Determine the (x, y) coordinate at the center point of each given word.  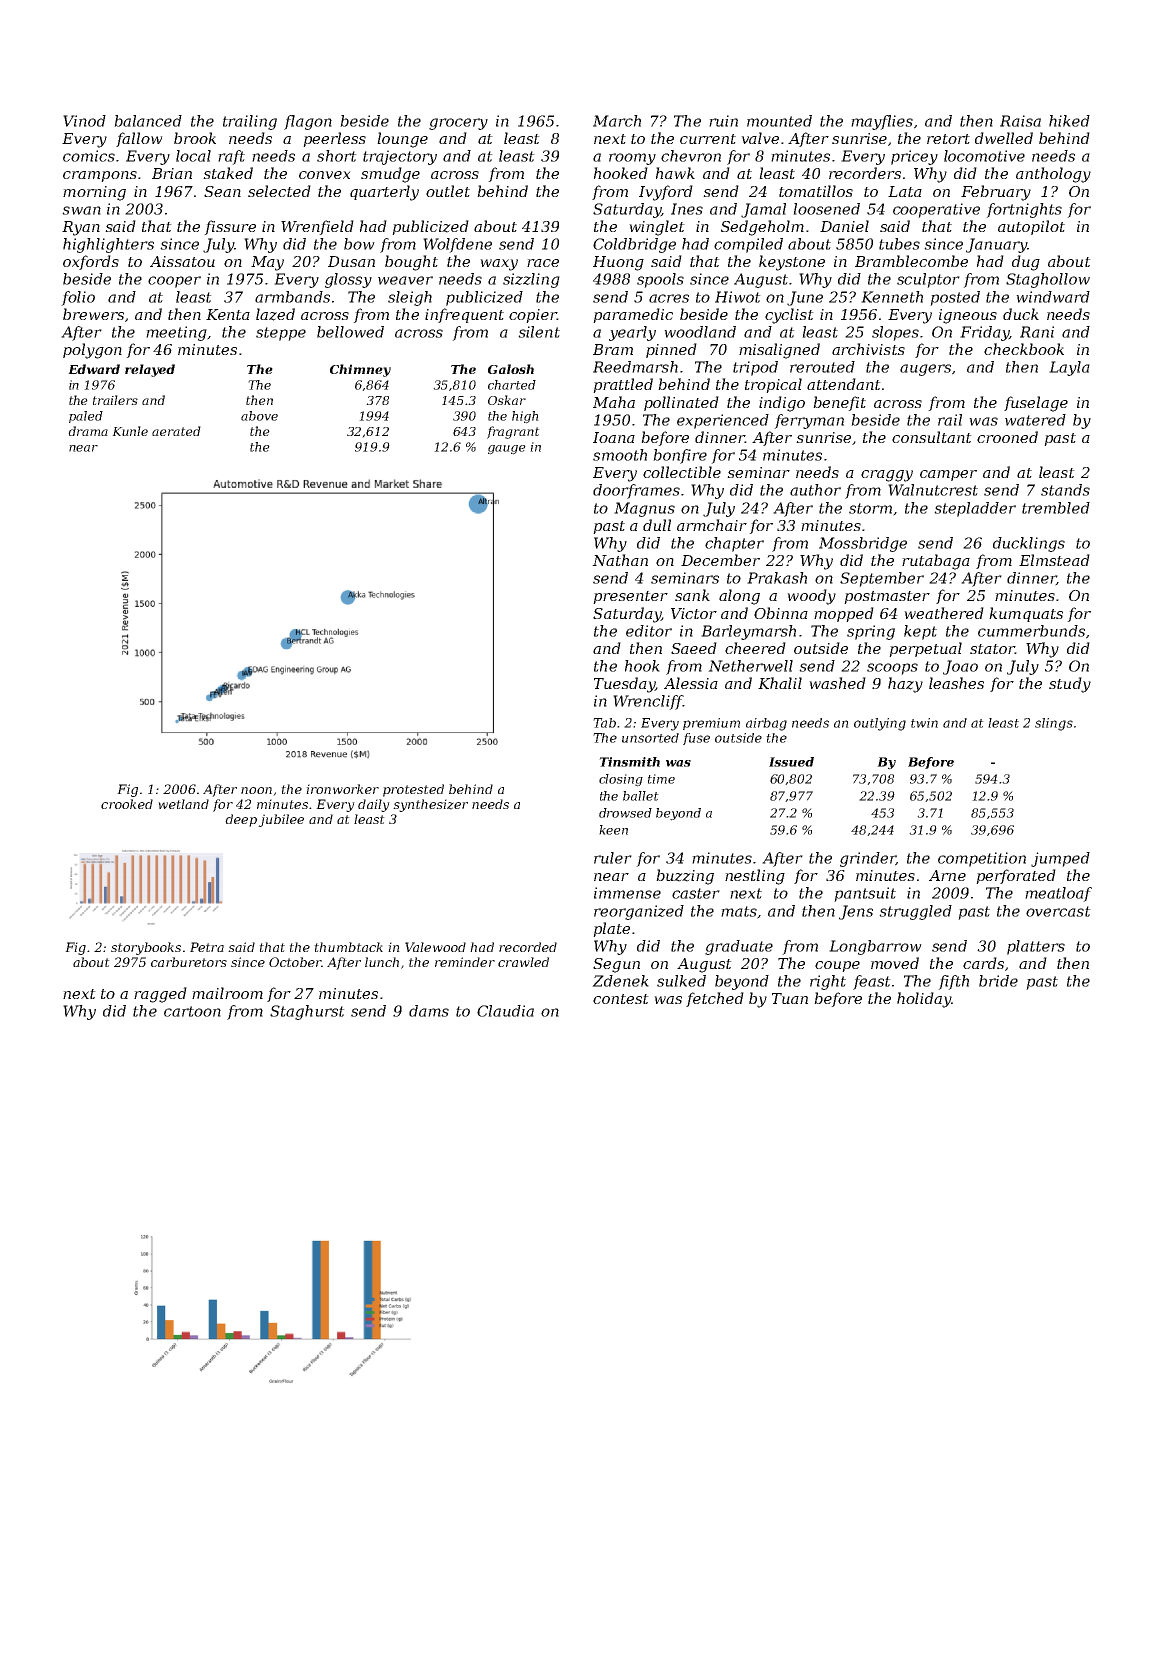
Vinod (84, 121)
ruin (723, 121)
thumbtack (348, 947)
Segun (616, 965)
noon (256, 790)
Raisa (1020, 121)
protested (413, 790)
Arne (947, 875)
